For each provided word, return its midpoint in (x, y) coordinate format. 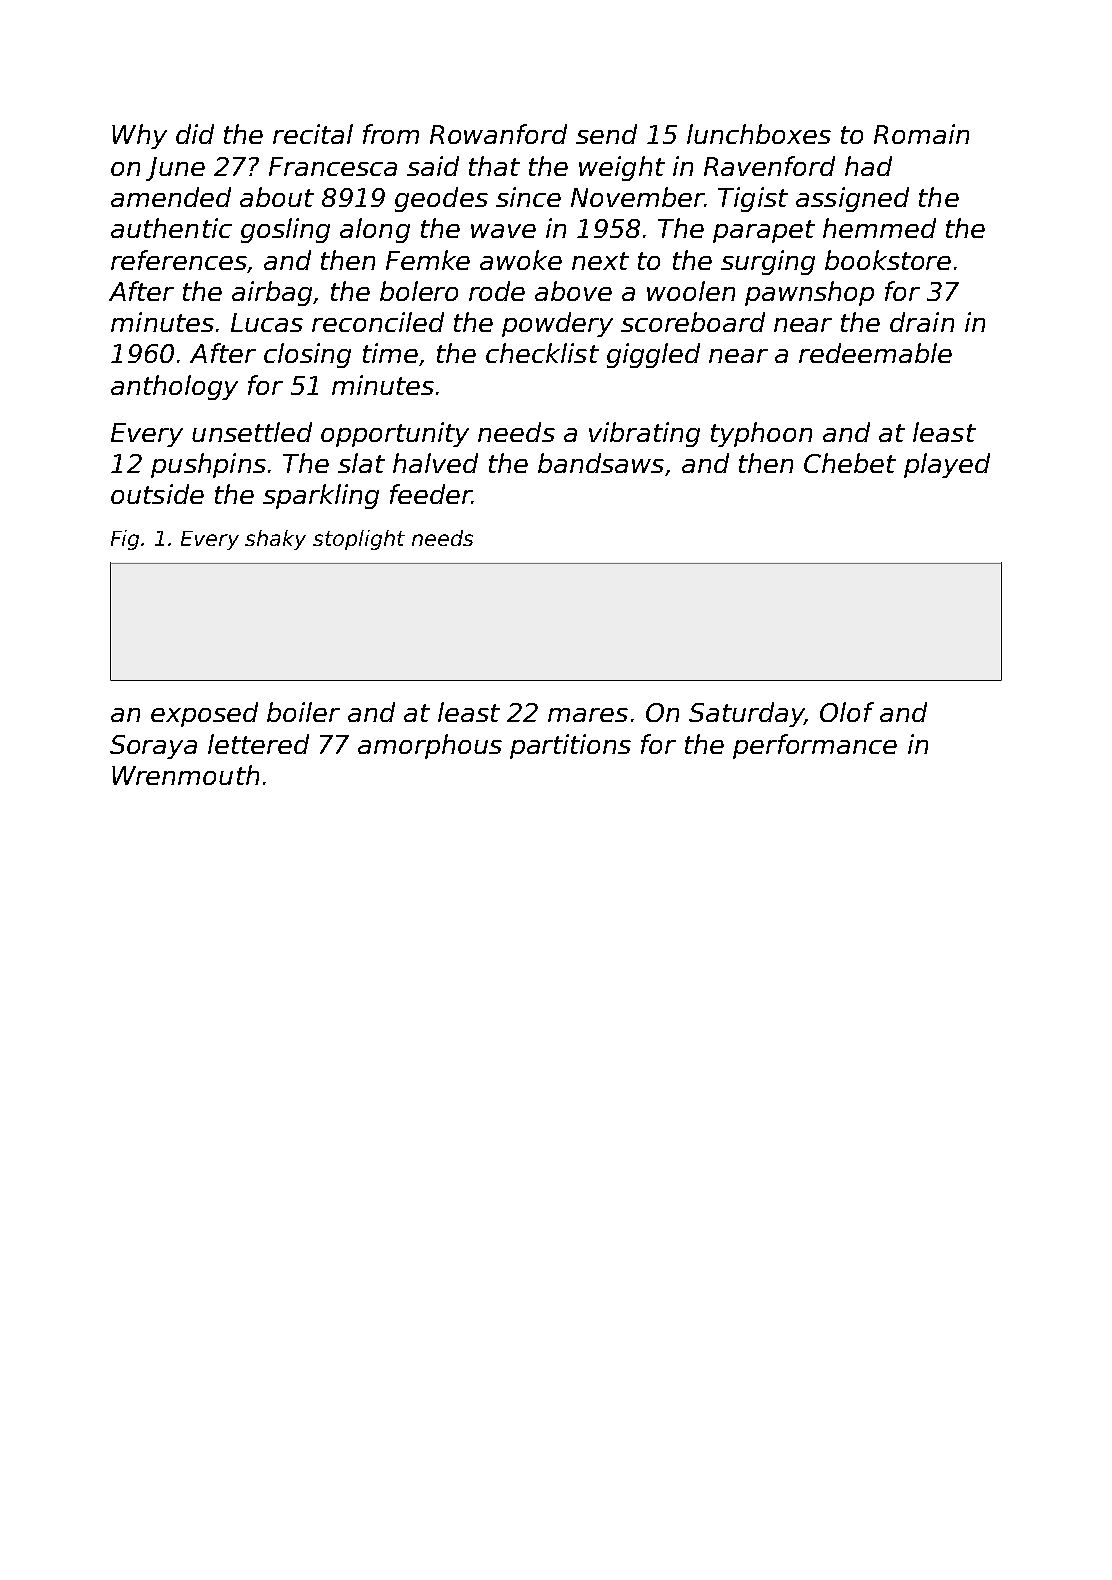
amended (171, 197)
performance (815, 746)
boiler (303, 712)
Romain (921, 134)
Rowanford (498, 134)
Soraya (153, 747)
